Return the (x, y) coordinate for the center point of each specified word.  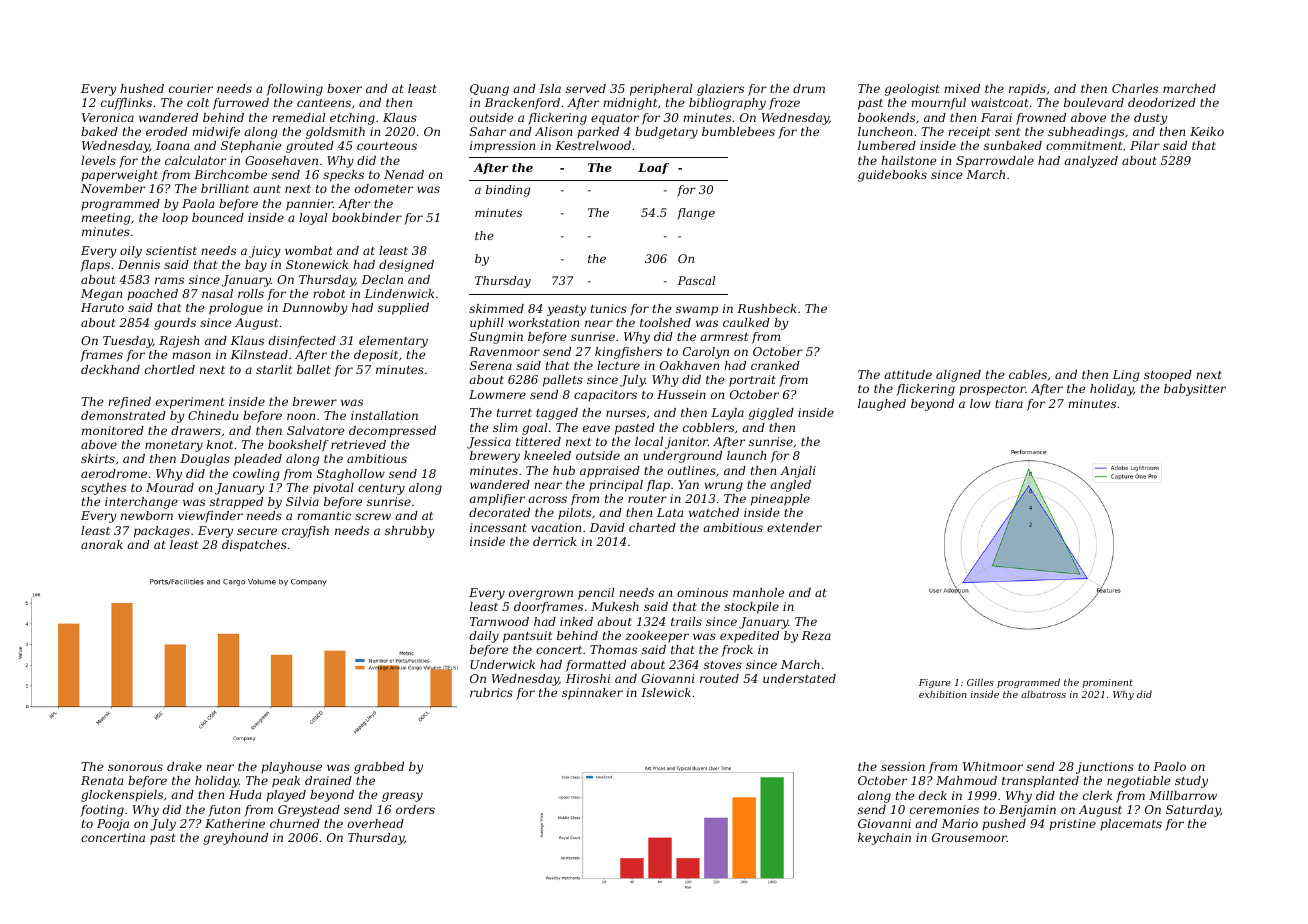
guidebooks (892, 176)
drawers (196, 430)
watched (714, 512)
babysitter (1195, 390)
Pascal (696, 280)
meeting (106, 219)
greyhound (235, 839)
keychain (884, 839)
